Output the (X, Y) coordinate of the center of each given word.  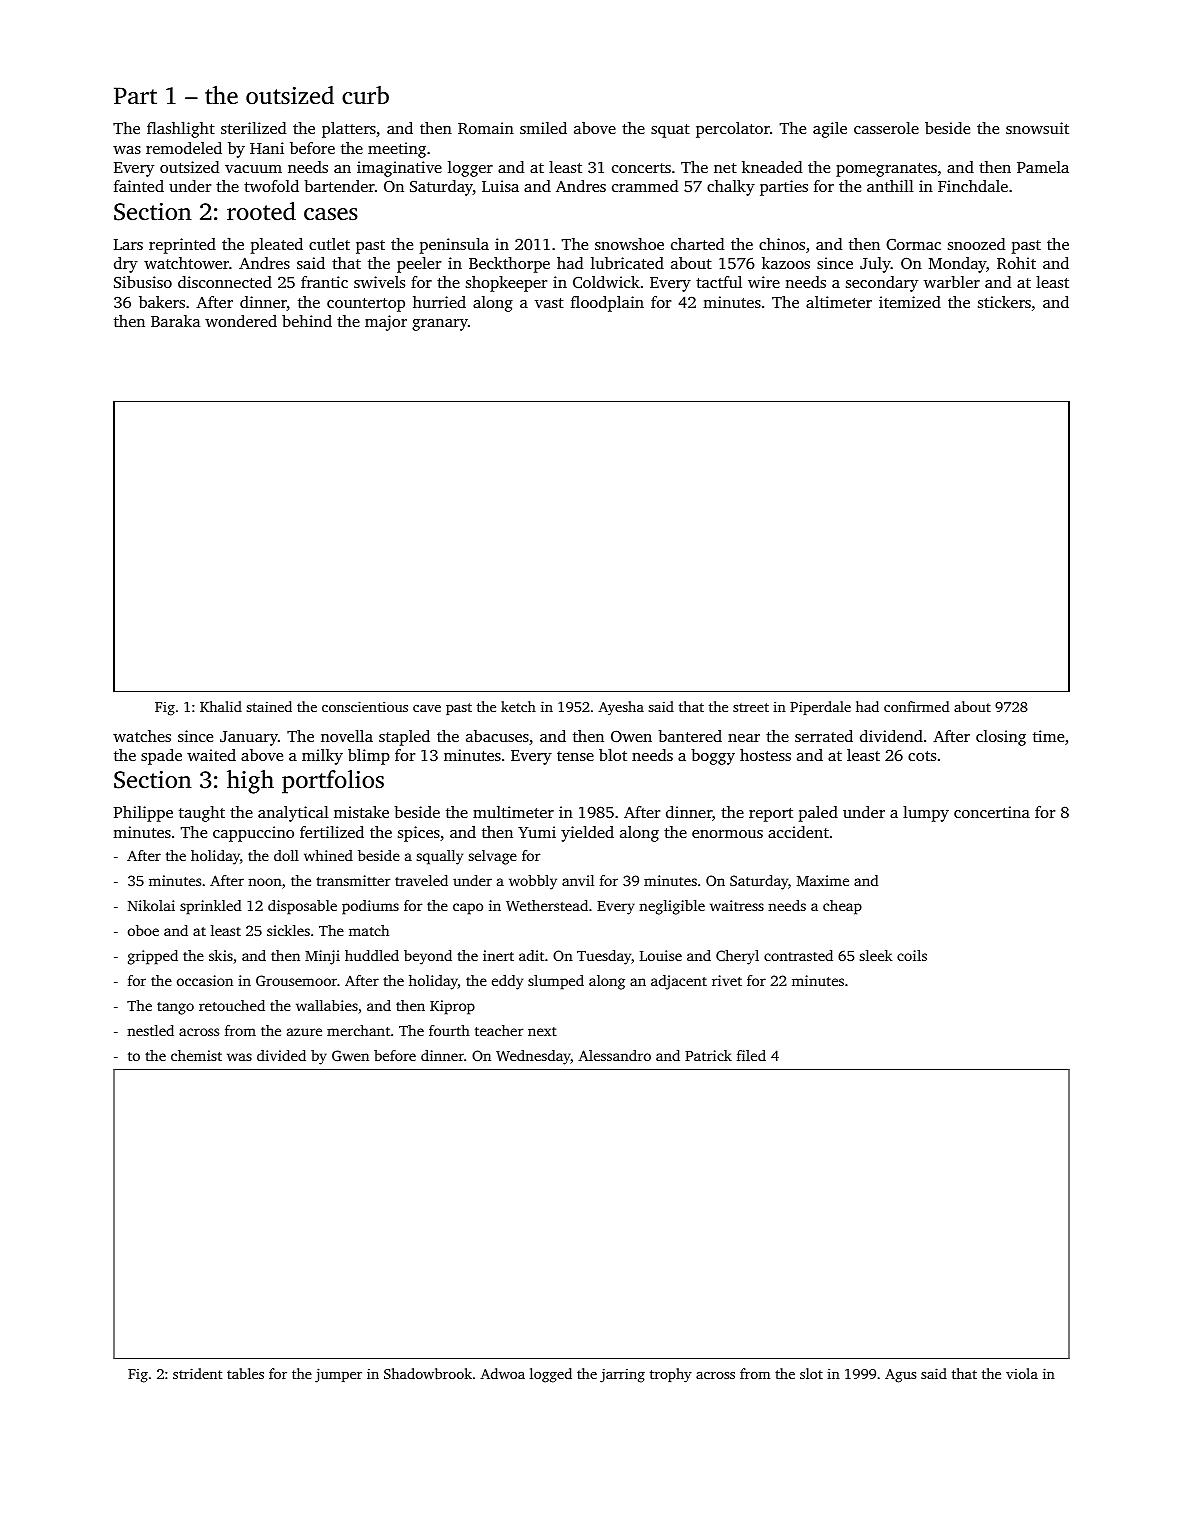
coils (912, 955)
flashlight (181, 130)
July (875, 265)
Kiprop (452, 1007)
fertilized (332, 832)
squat (670, 131)
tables (245, 1373)
